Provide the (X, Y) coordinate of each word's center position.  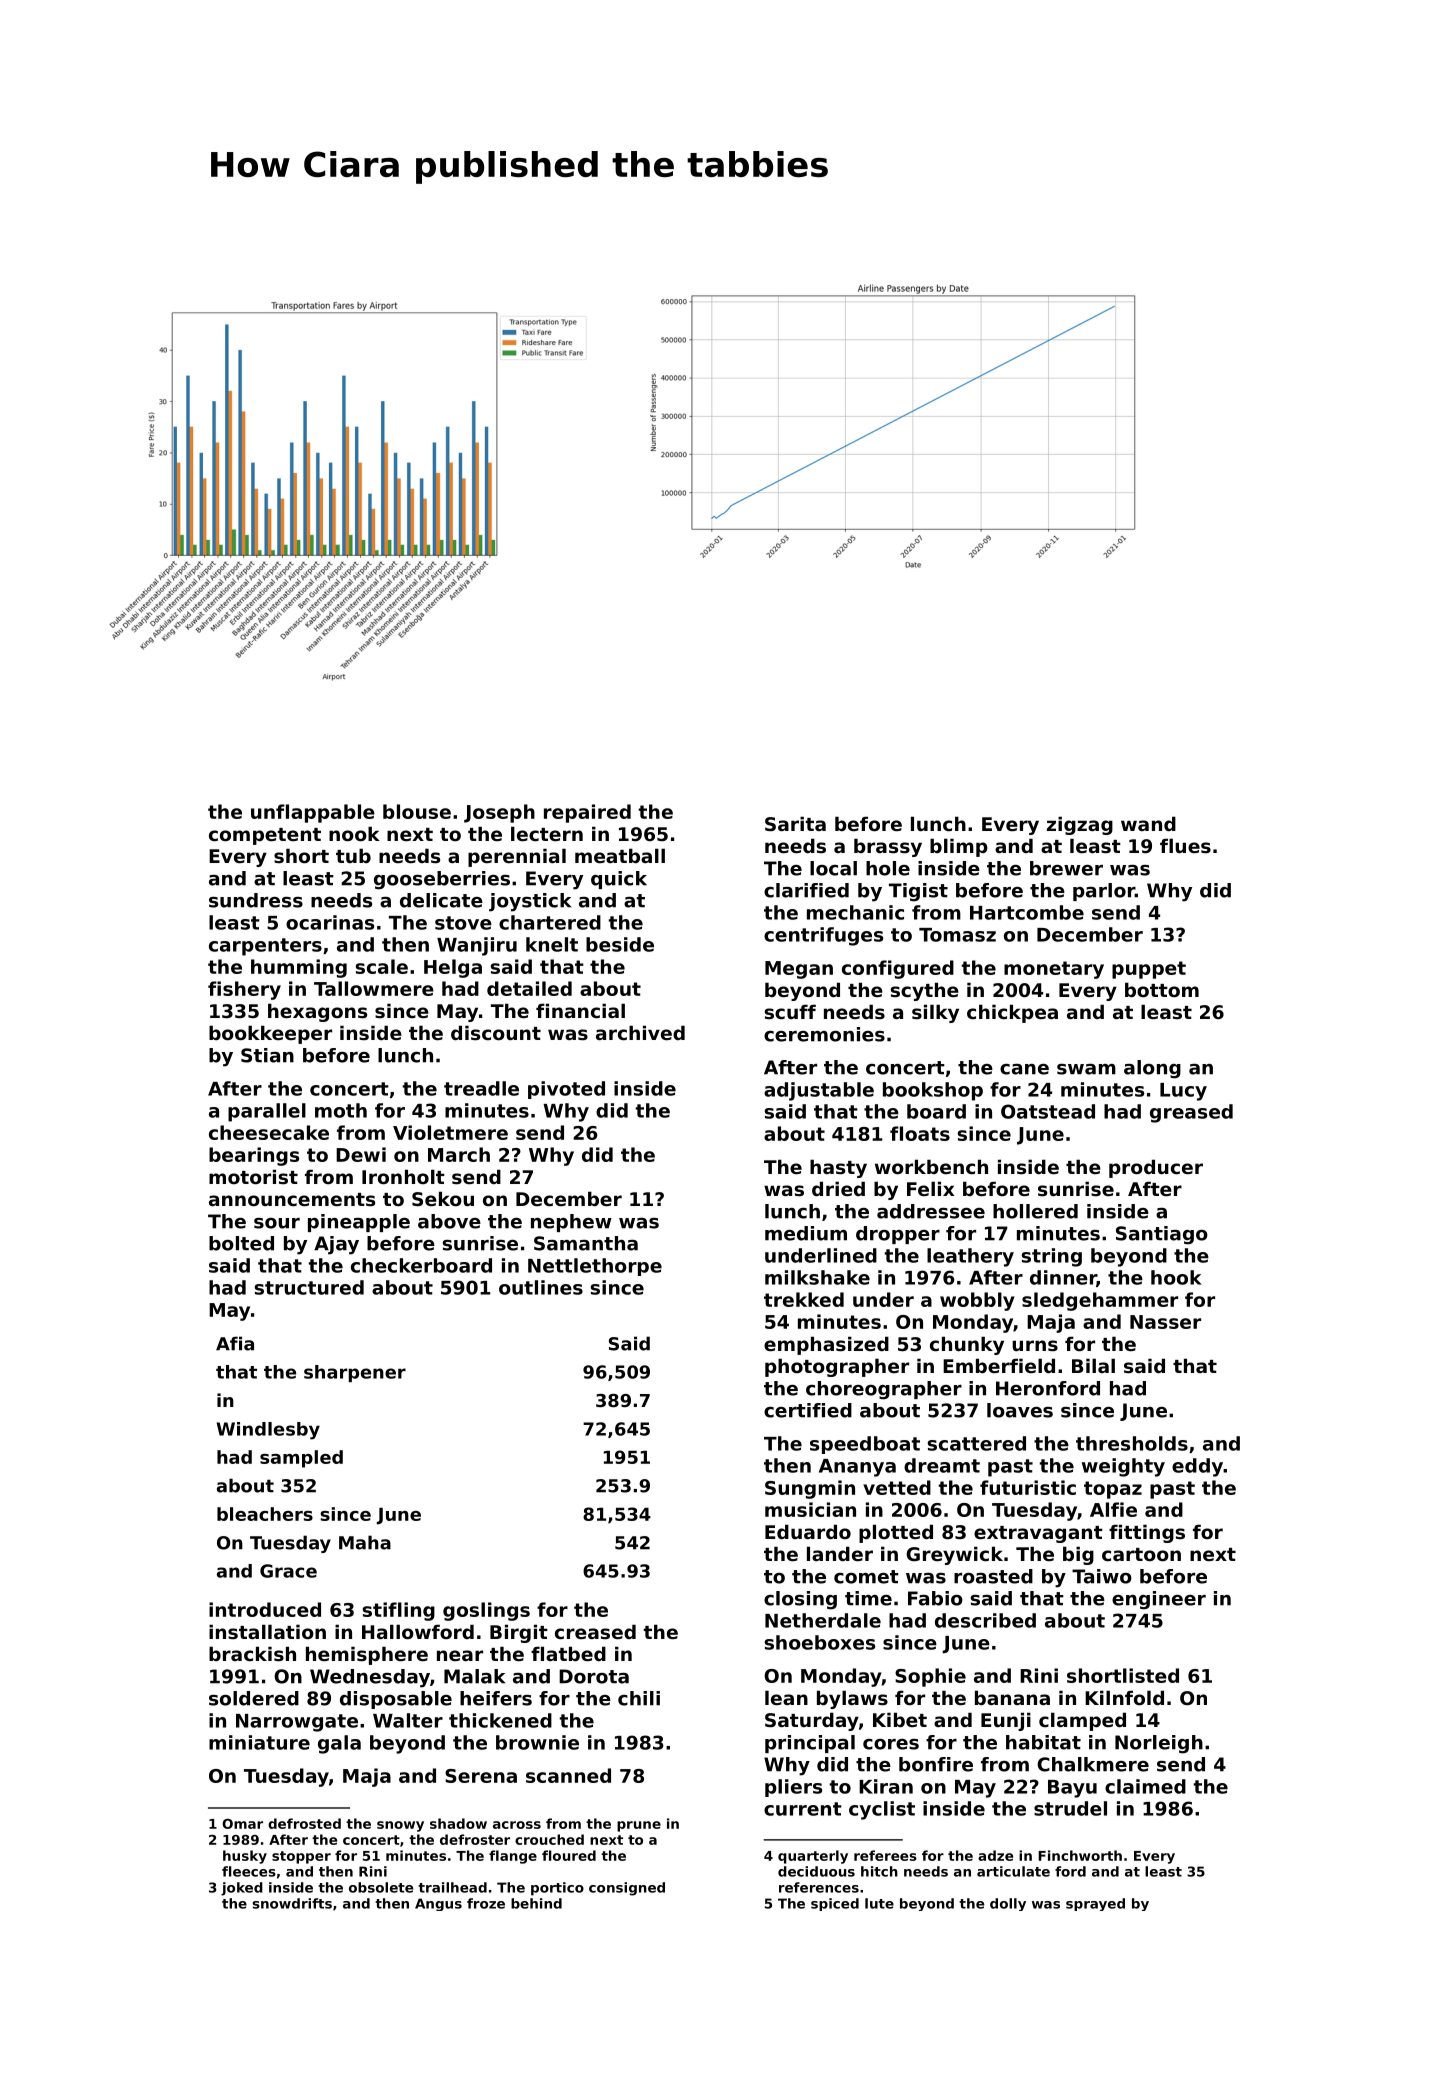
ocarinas (330, 922)
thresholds (1132, 1443)
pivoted (566, 1090)
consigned (627, 1889)
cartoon (1141, 1554)
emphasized (826, 1345)
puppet (1149, 970)
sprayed (1095, 1904)
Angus (438, 1904)
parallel (267, 1112)
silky (935, 1013)
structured (309, 1287)
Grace (288, 1571)
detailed (529, 988)
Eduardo (808, 1531)
